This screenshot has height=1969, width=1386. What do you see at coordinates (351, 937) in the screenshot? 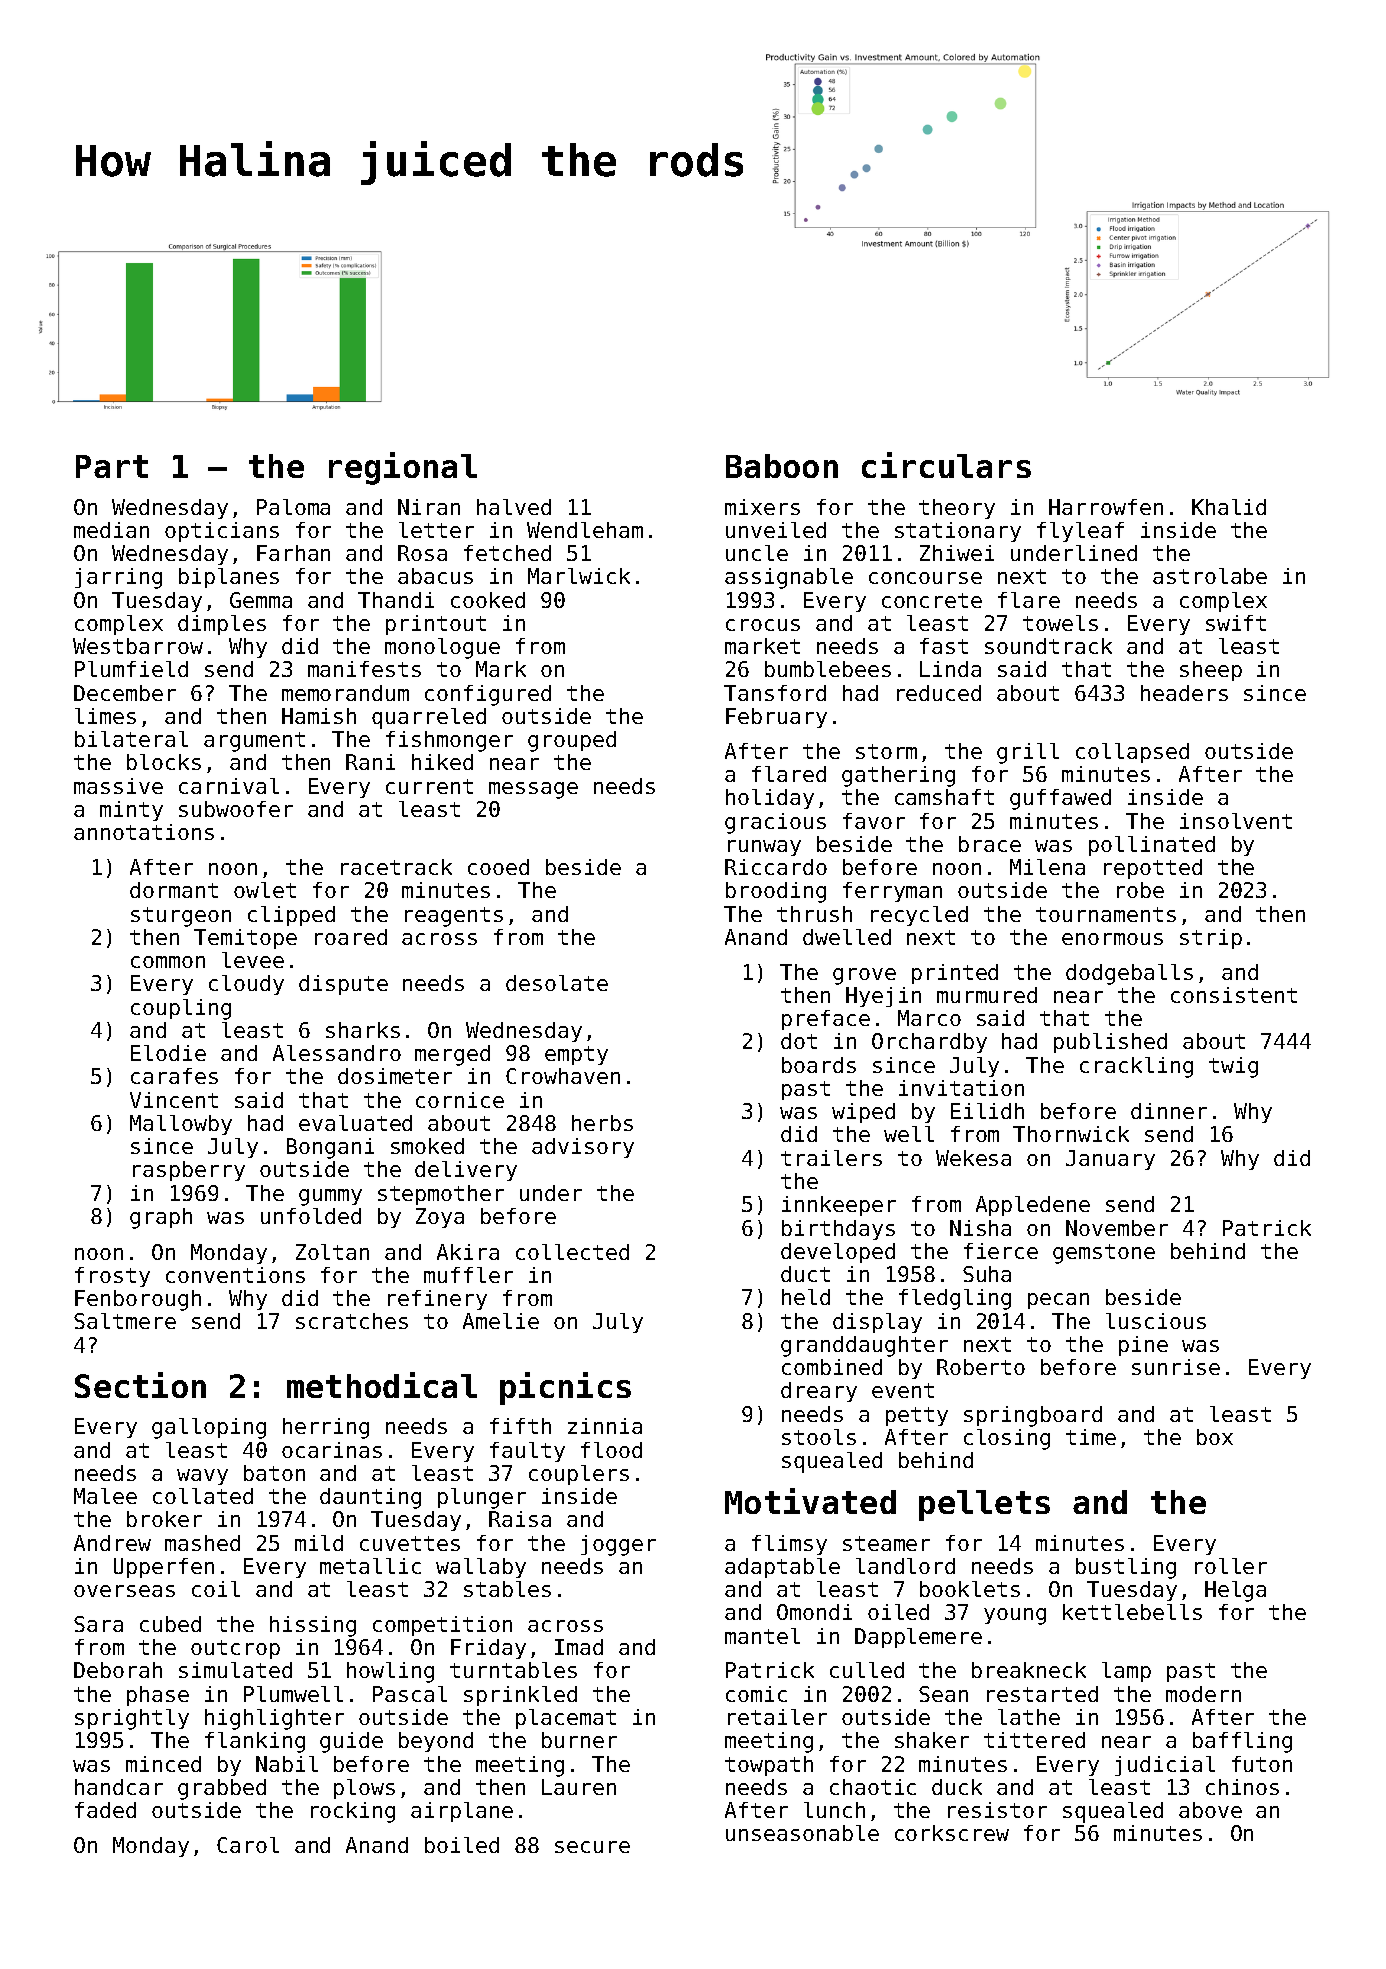
I see `roared` at bounding box center [351, 937].
